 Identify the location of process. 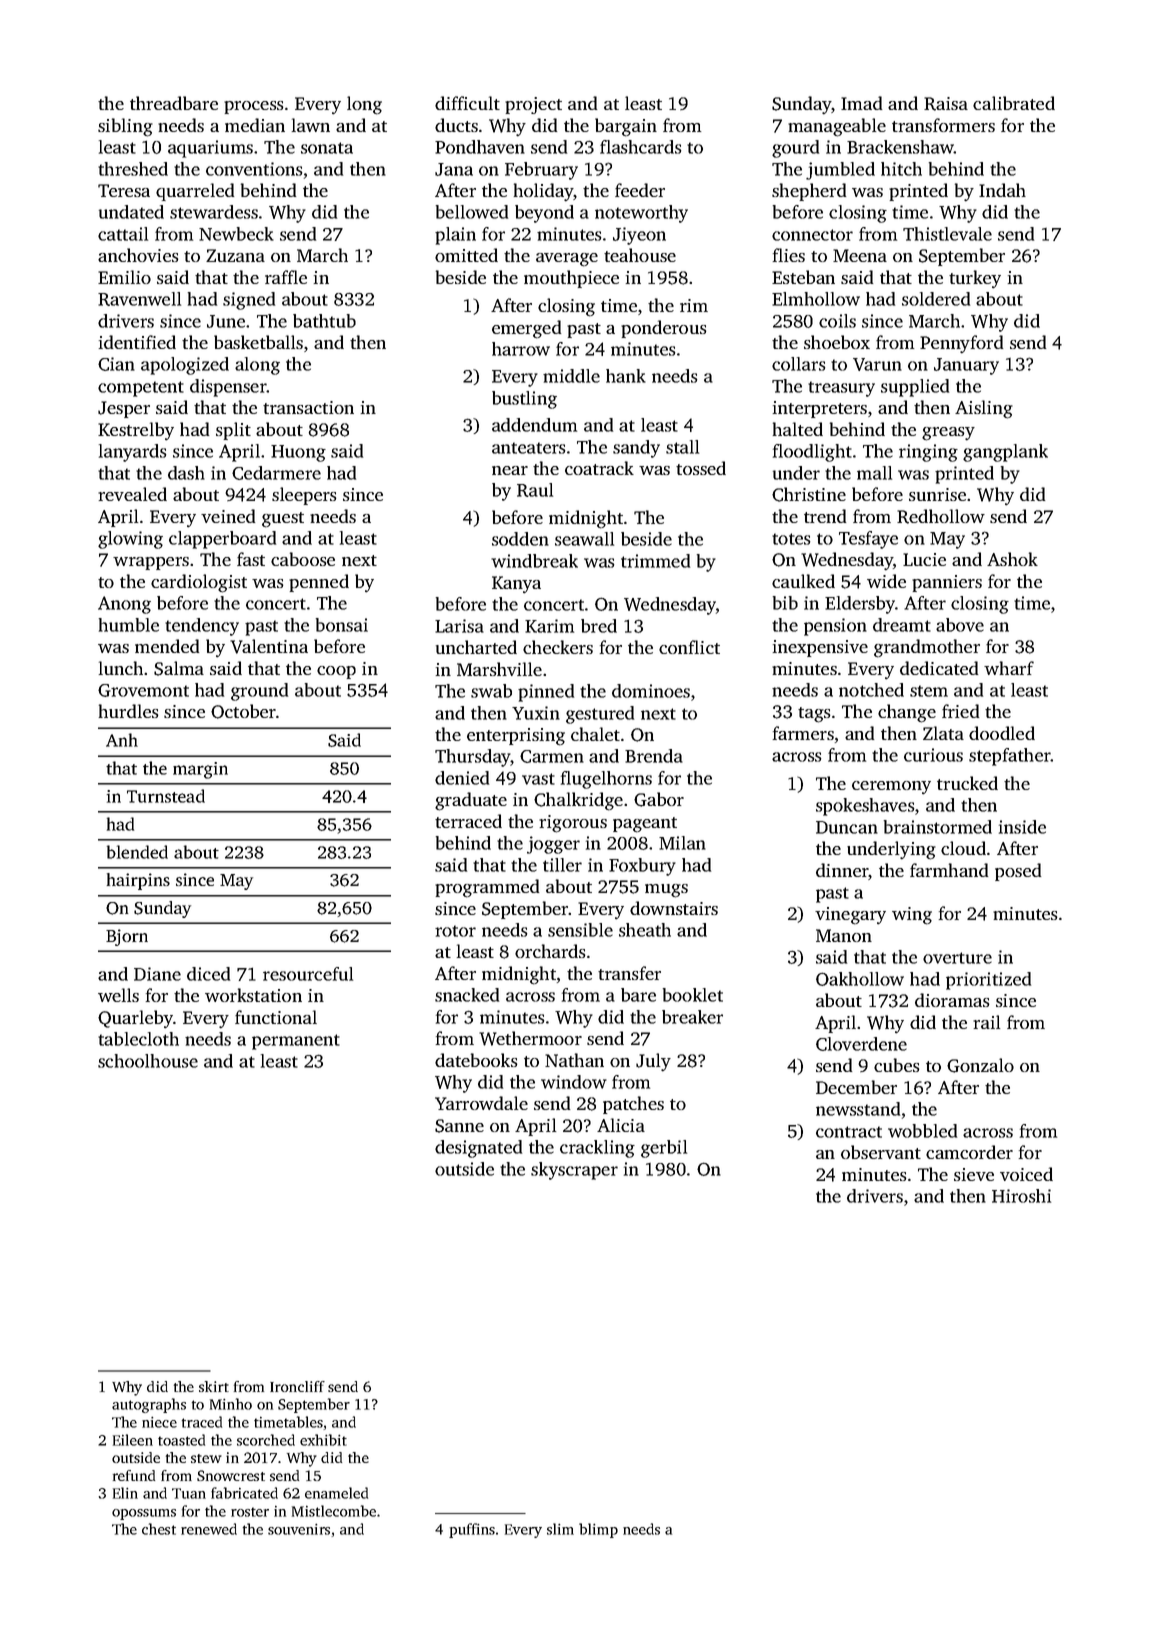
(253, 107).
